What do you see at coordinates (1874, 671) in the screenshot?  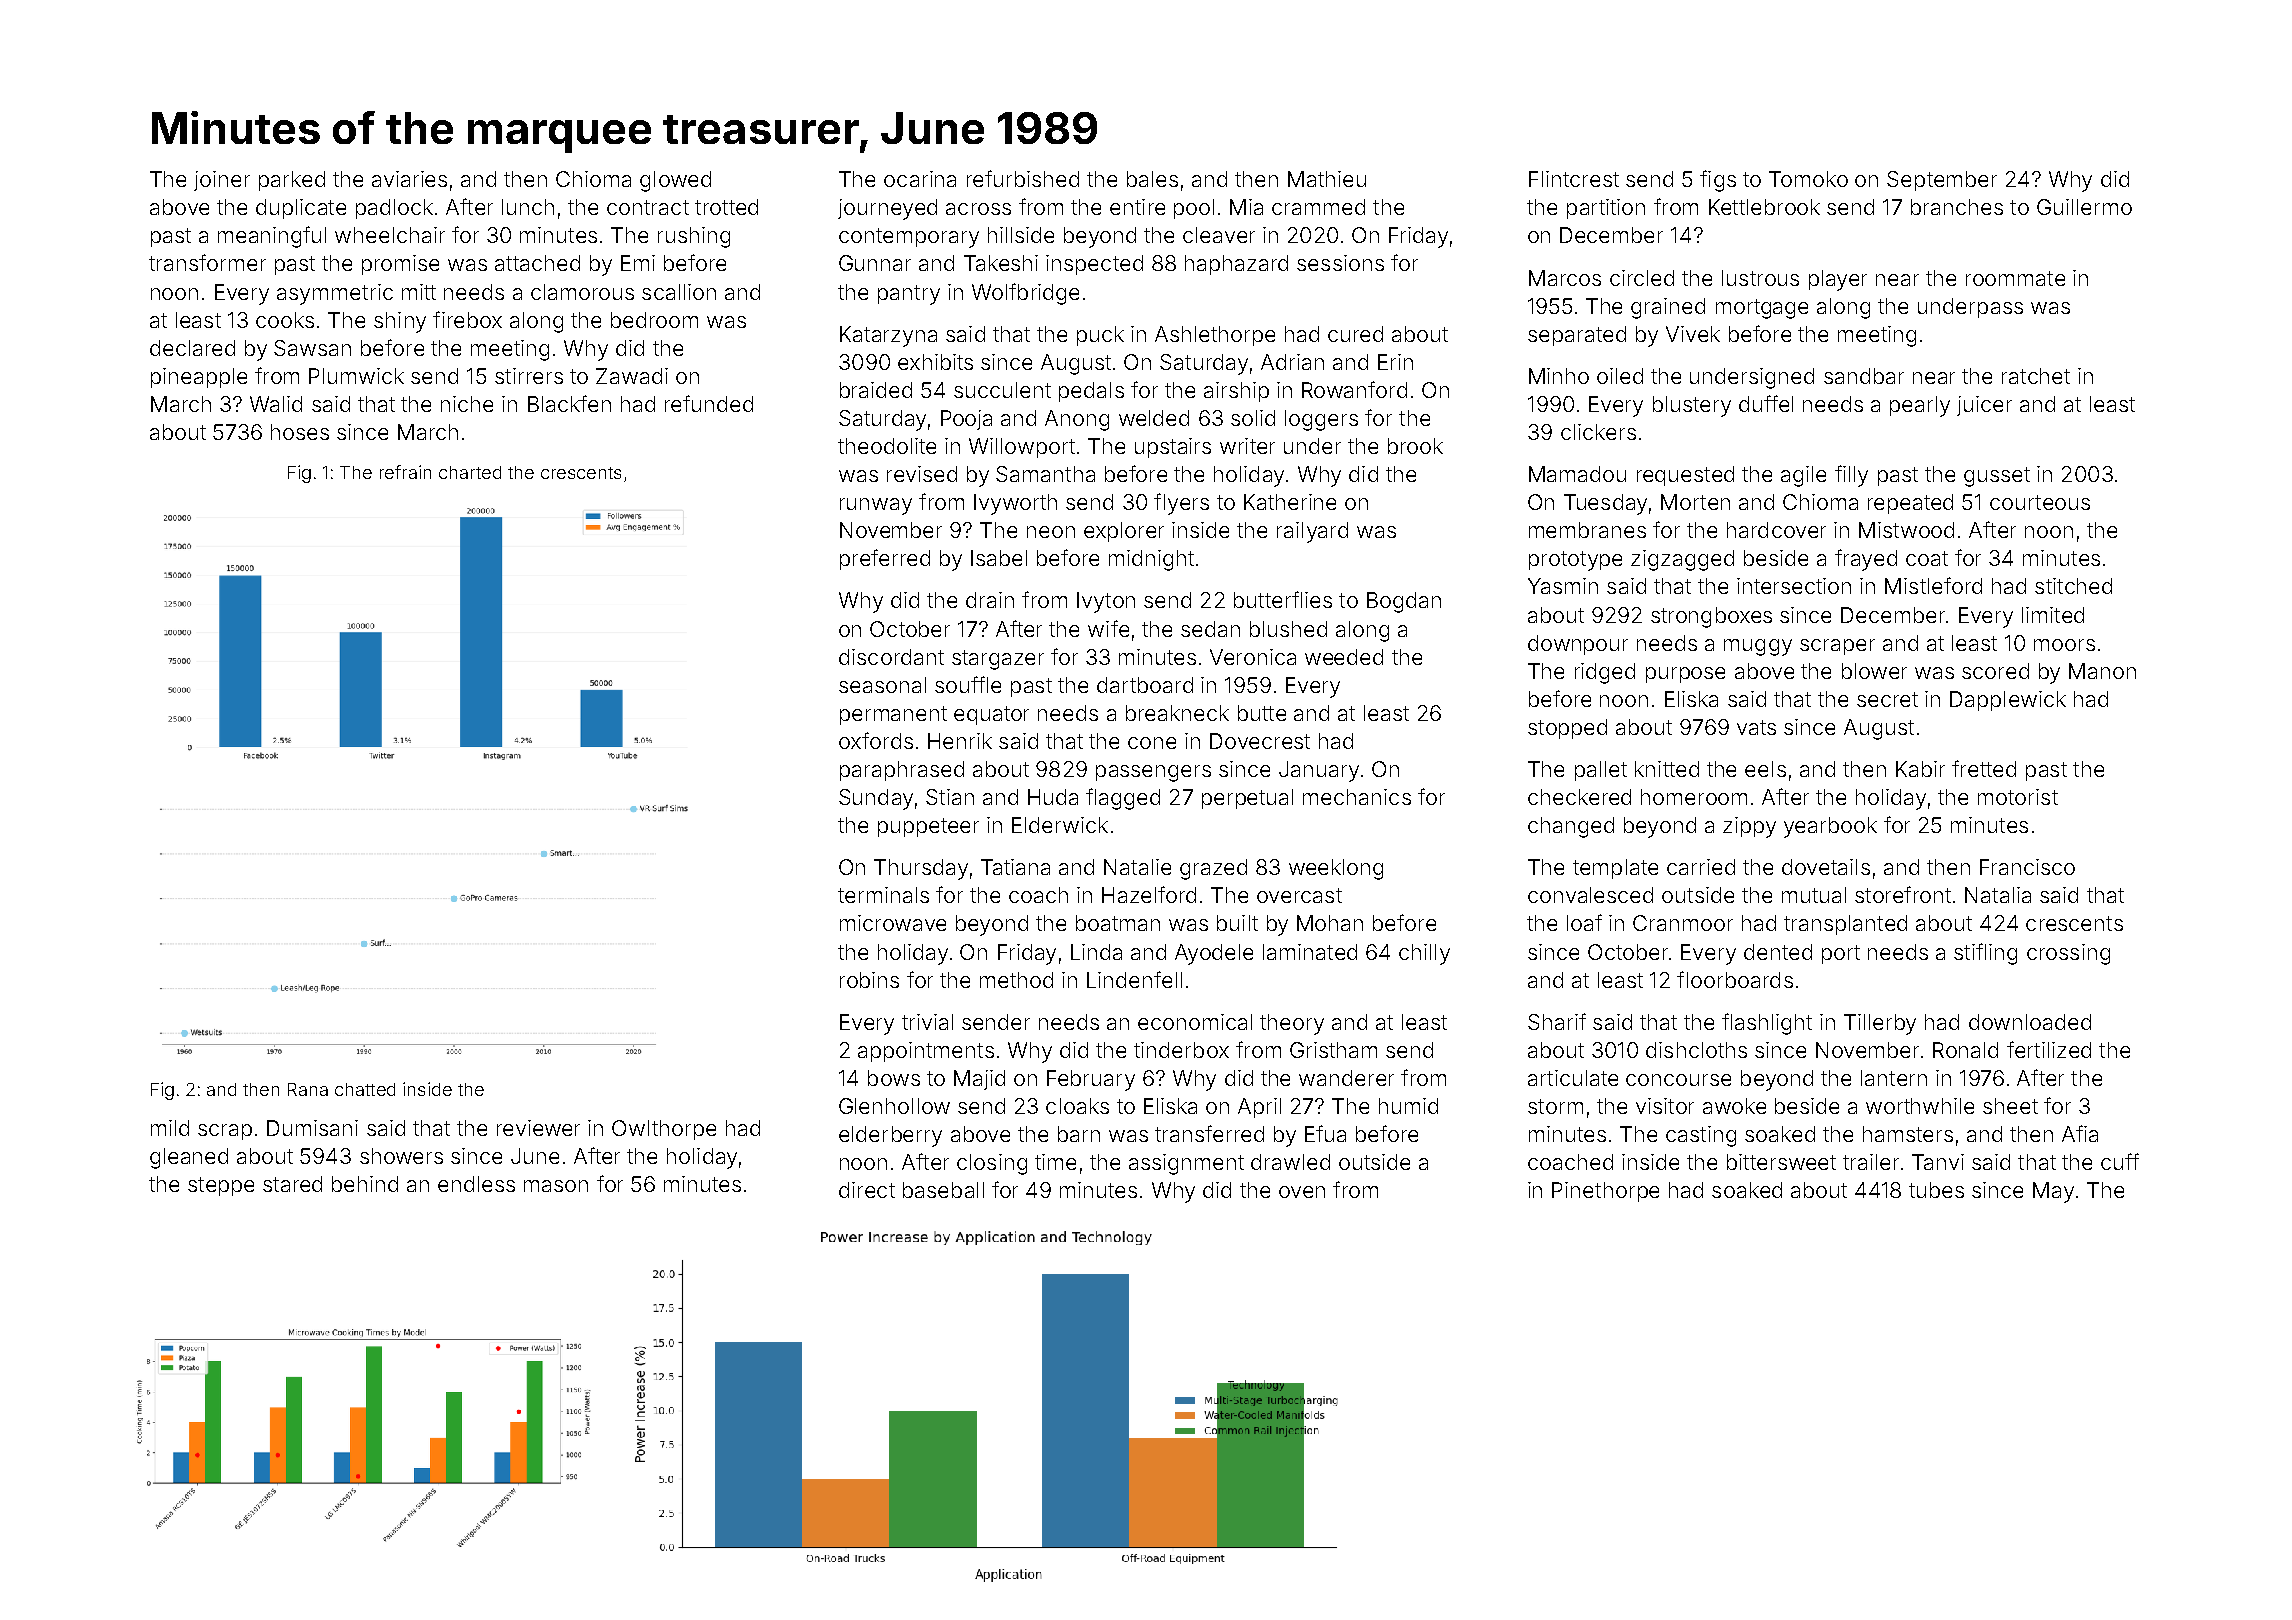 I see `blower` at bounding box center [1874, 671].
